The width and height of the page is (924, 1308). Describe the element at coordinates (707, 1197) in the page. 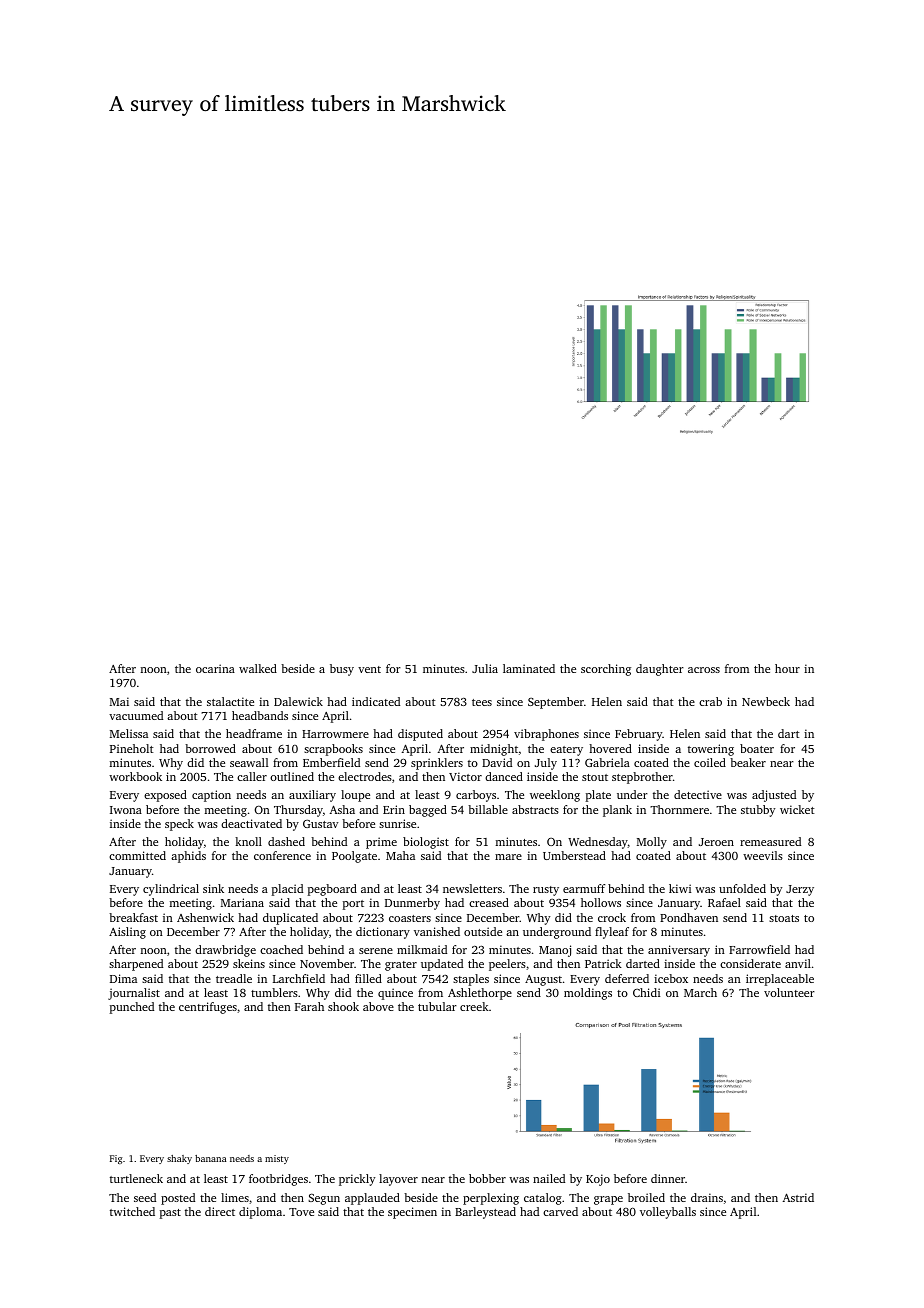

I see `drains` at that location.
